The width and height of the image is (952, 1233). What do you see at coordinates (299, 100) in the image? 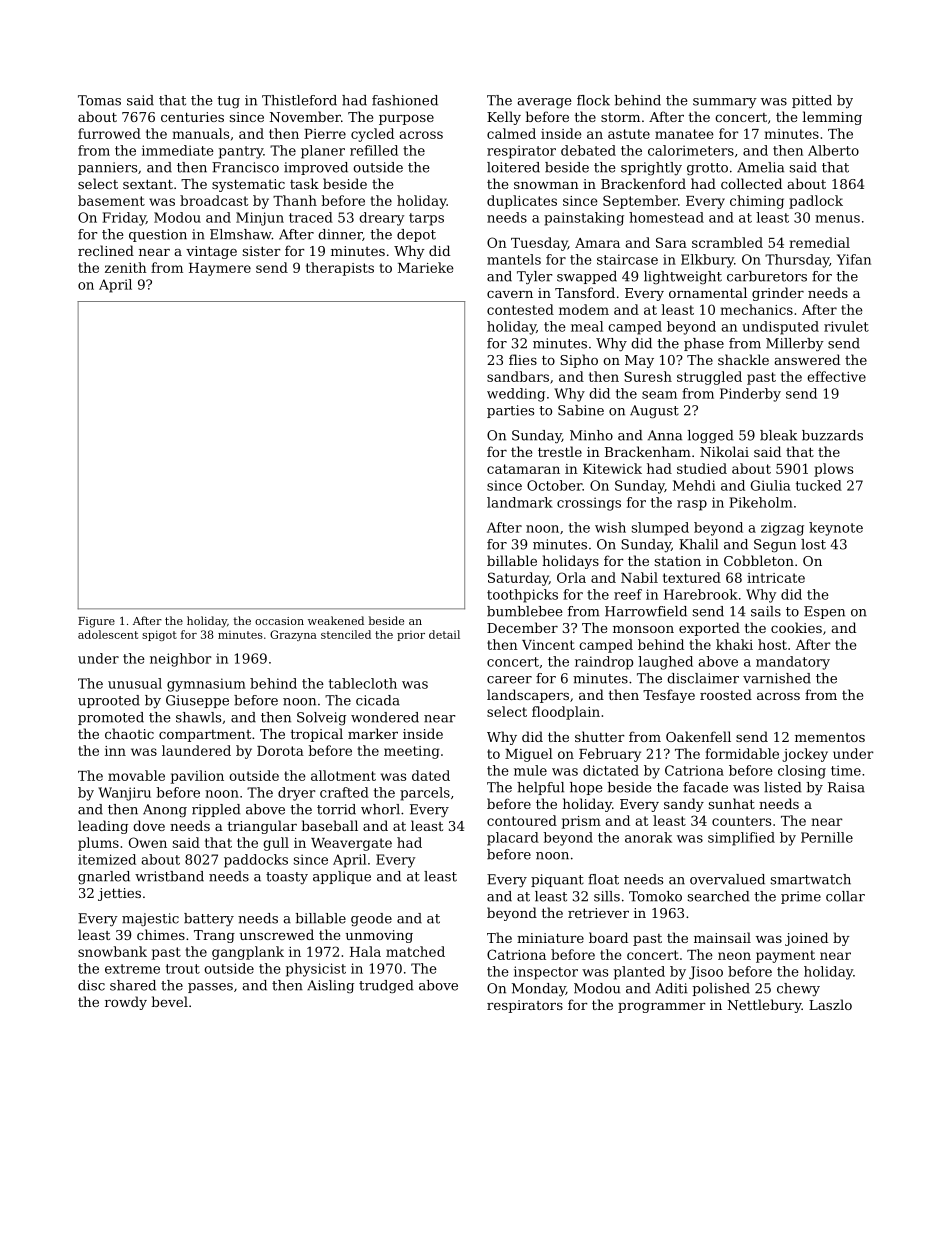
I see `Thistleford` at bounding box center [299, 100].
